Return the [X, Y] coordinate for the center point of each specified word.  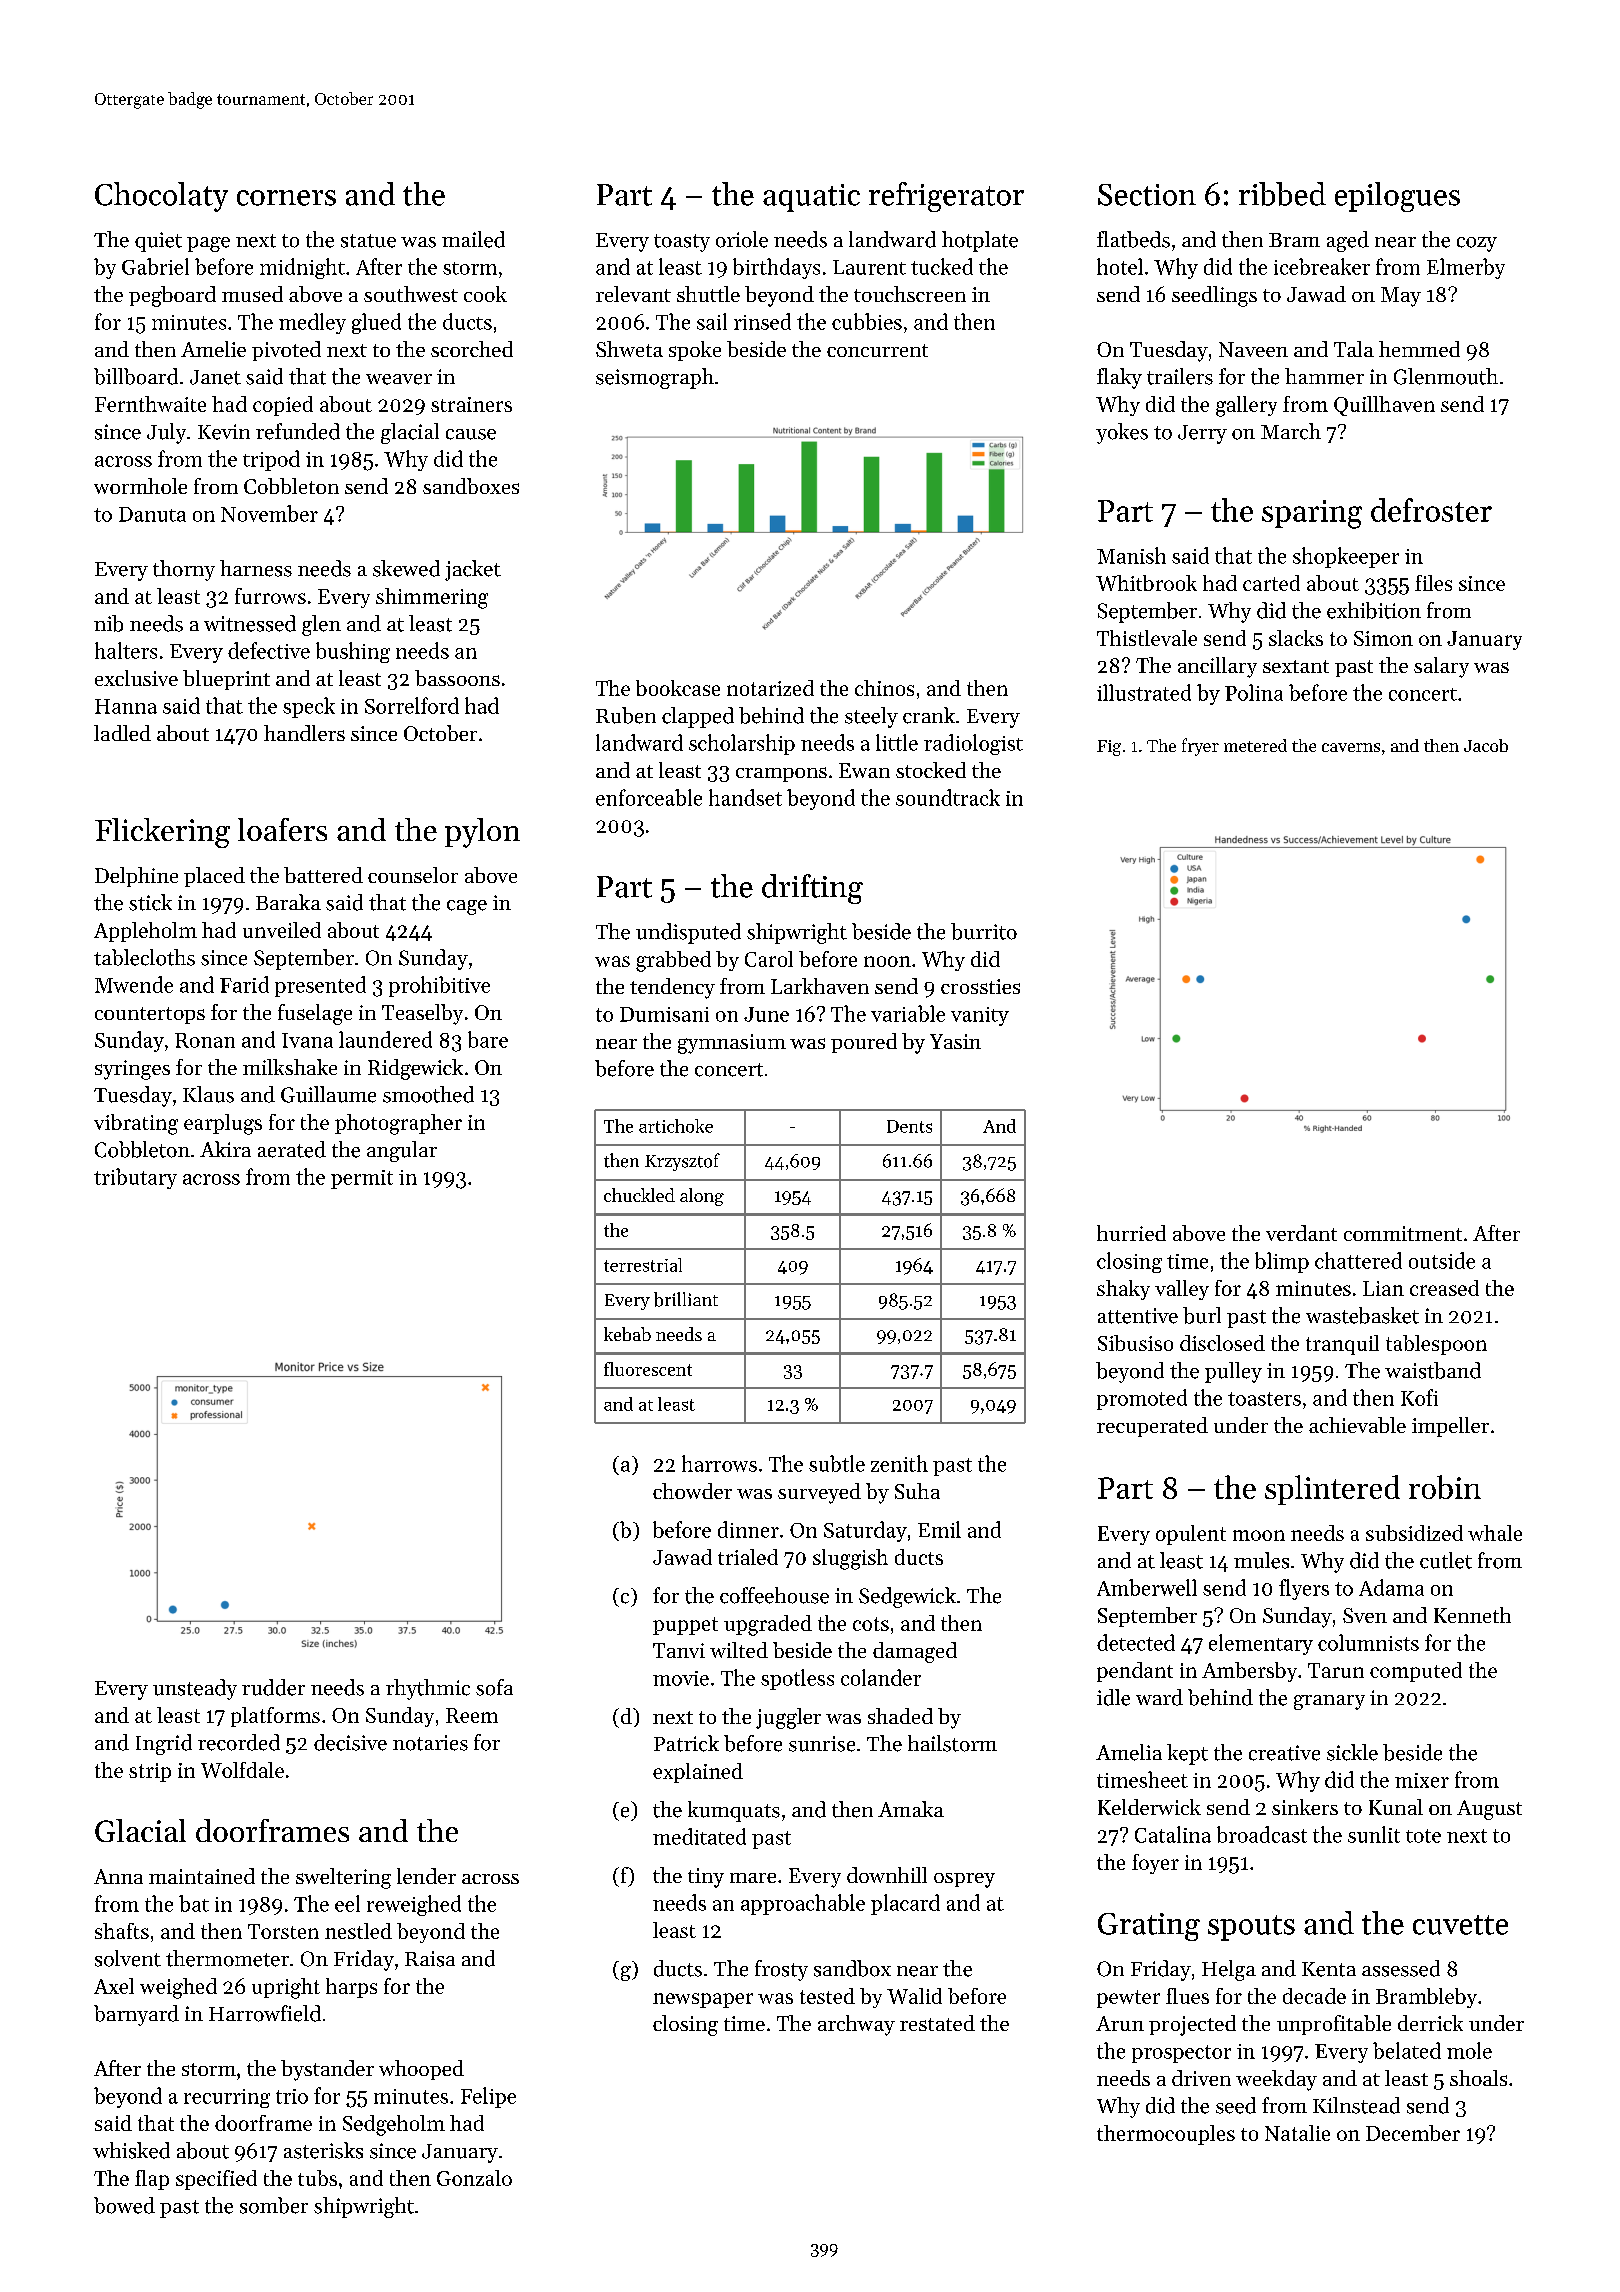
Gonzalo [474, 2178]
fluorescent [648, 1369]
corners [286, 198]
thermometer [227, 1958]
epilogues [1397, 197]
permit [362, 1179]
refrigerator [946, 197]
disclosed [1222, 1343]
